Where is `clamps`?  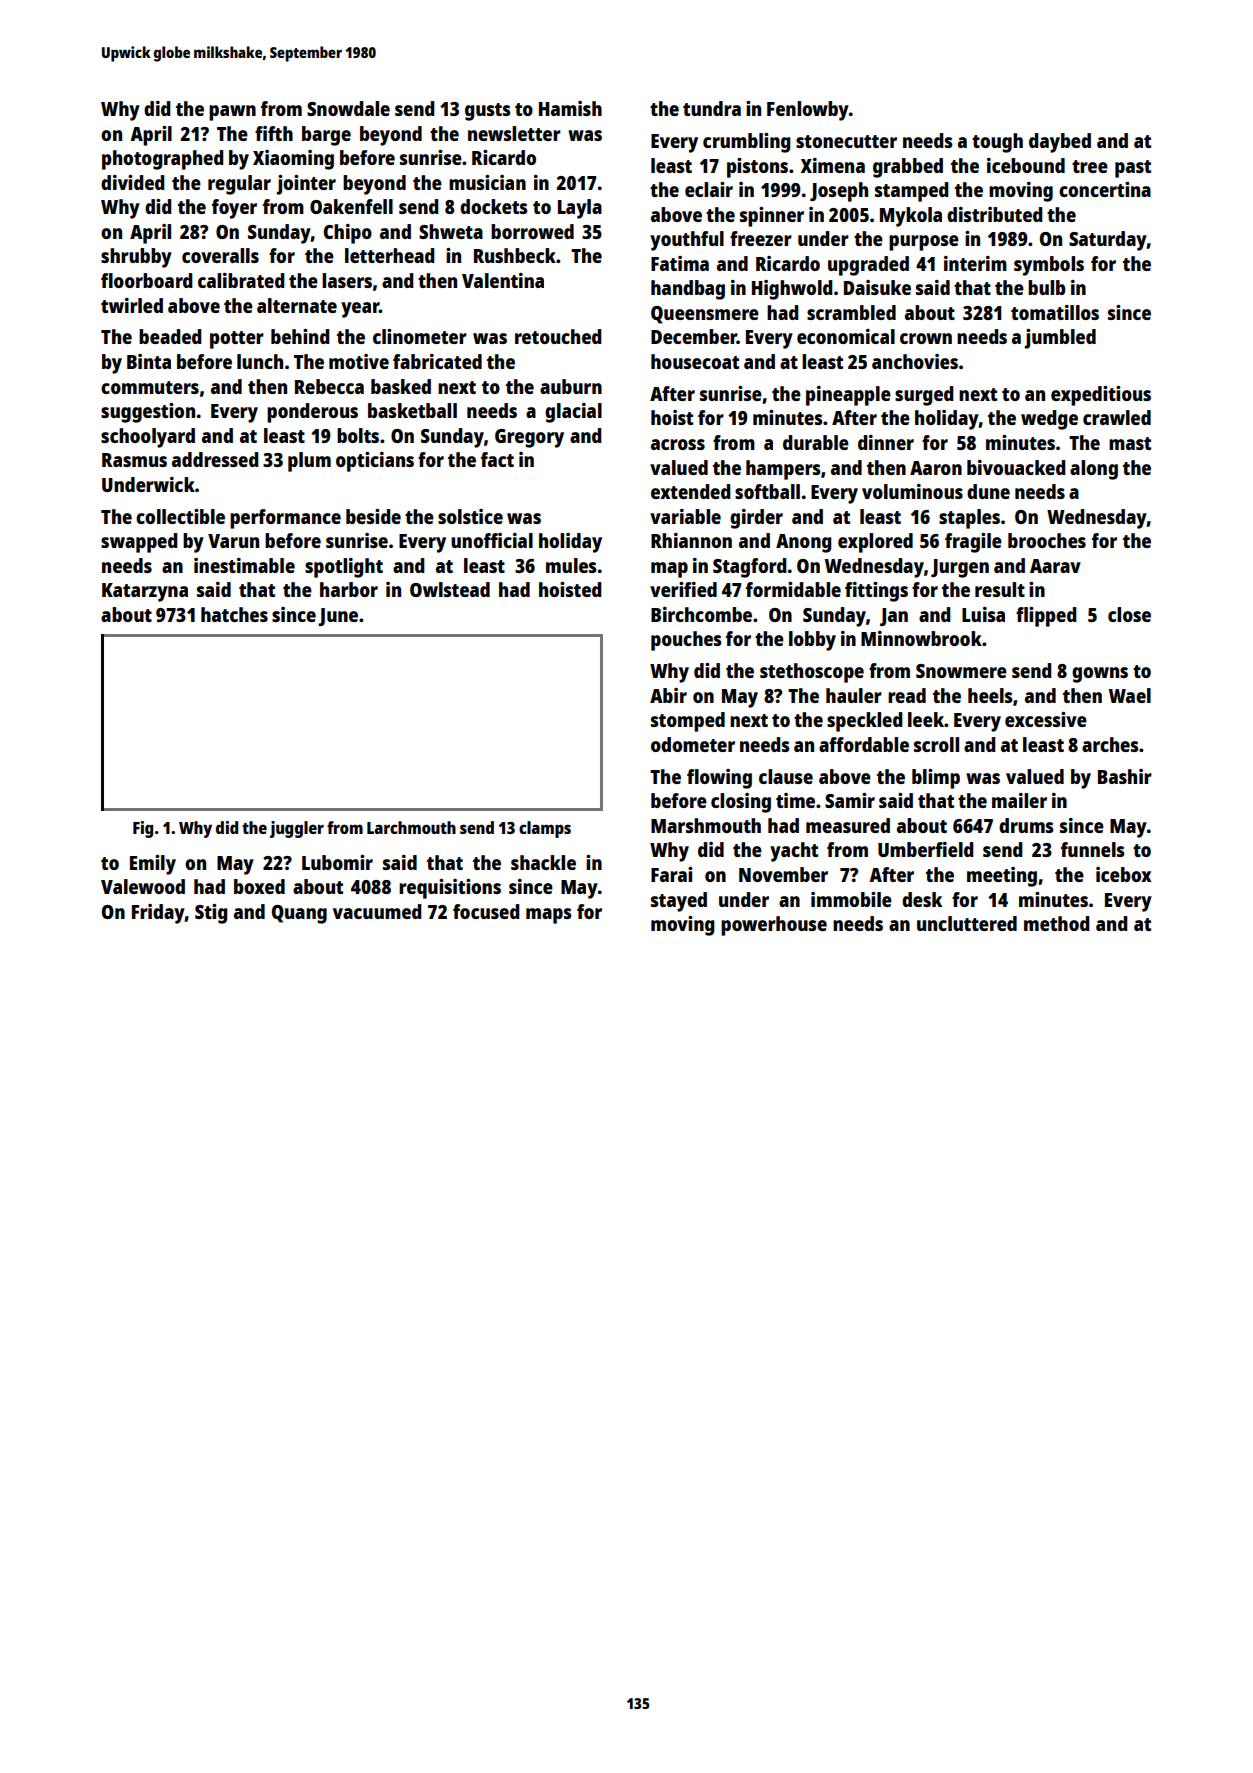 clamps is located at coordinates (545, 829).
